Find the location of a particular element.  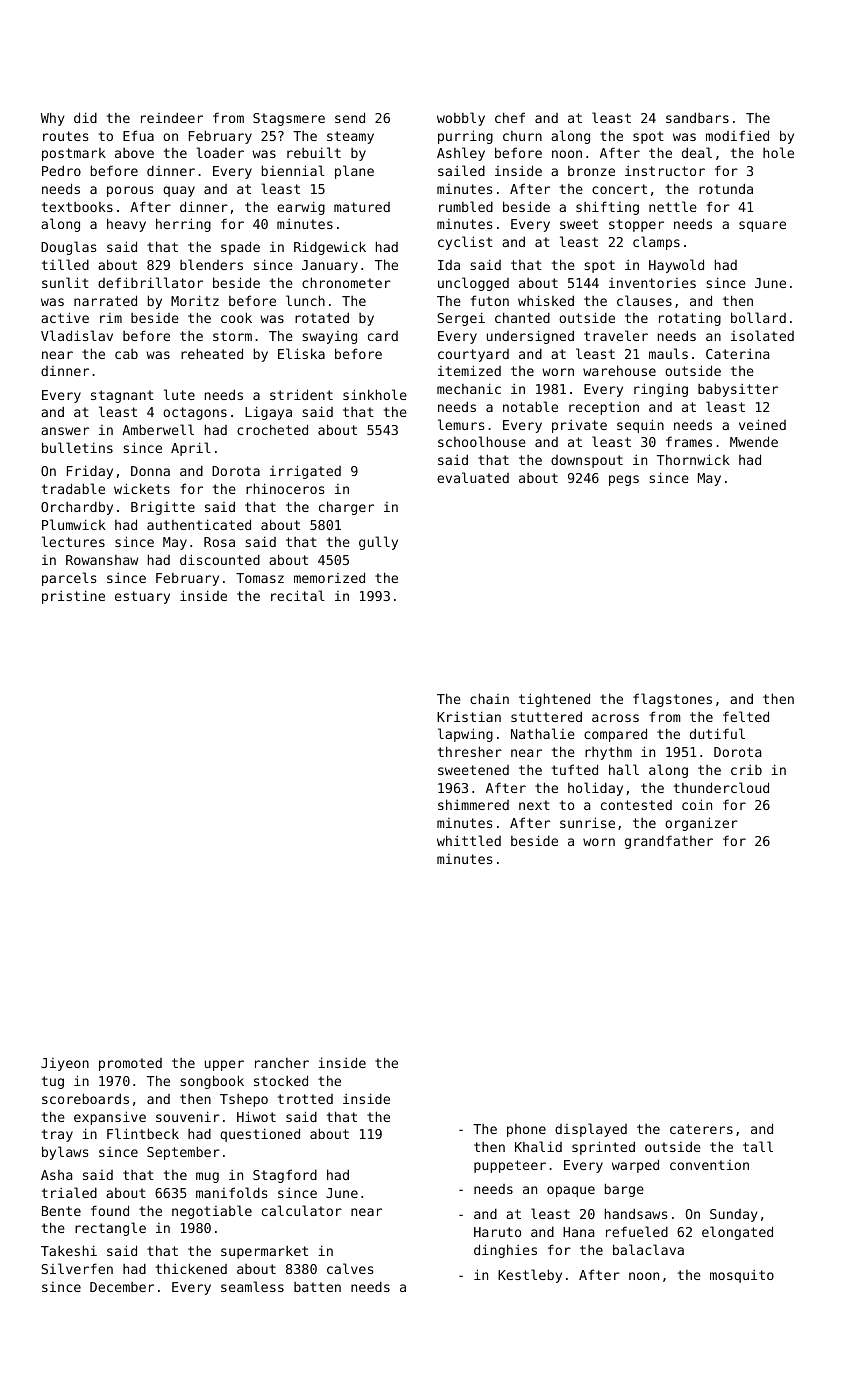

December is located at coordinates (122, 1287).
